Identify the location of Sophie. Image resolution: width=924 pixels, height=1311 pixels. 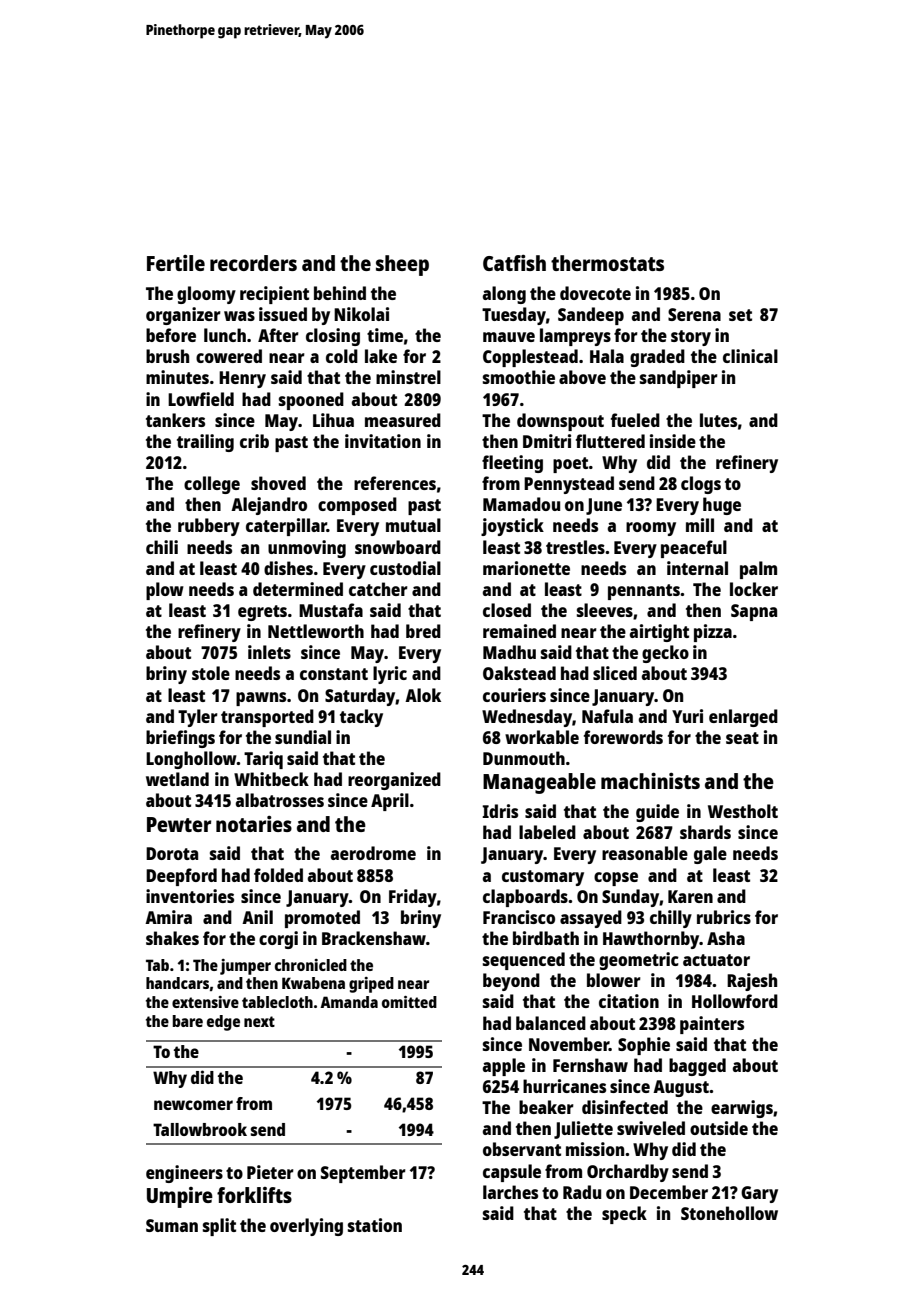
(644, 1046).
